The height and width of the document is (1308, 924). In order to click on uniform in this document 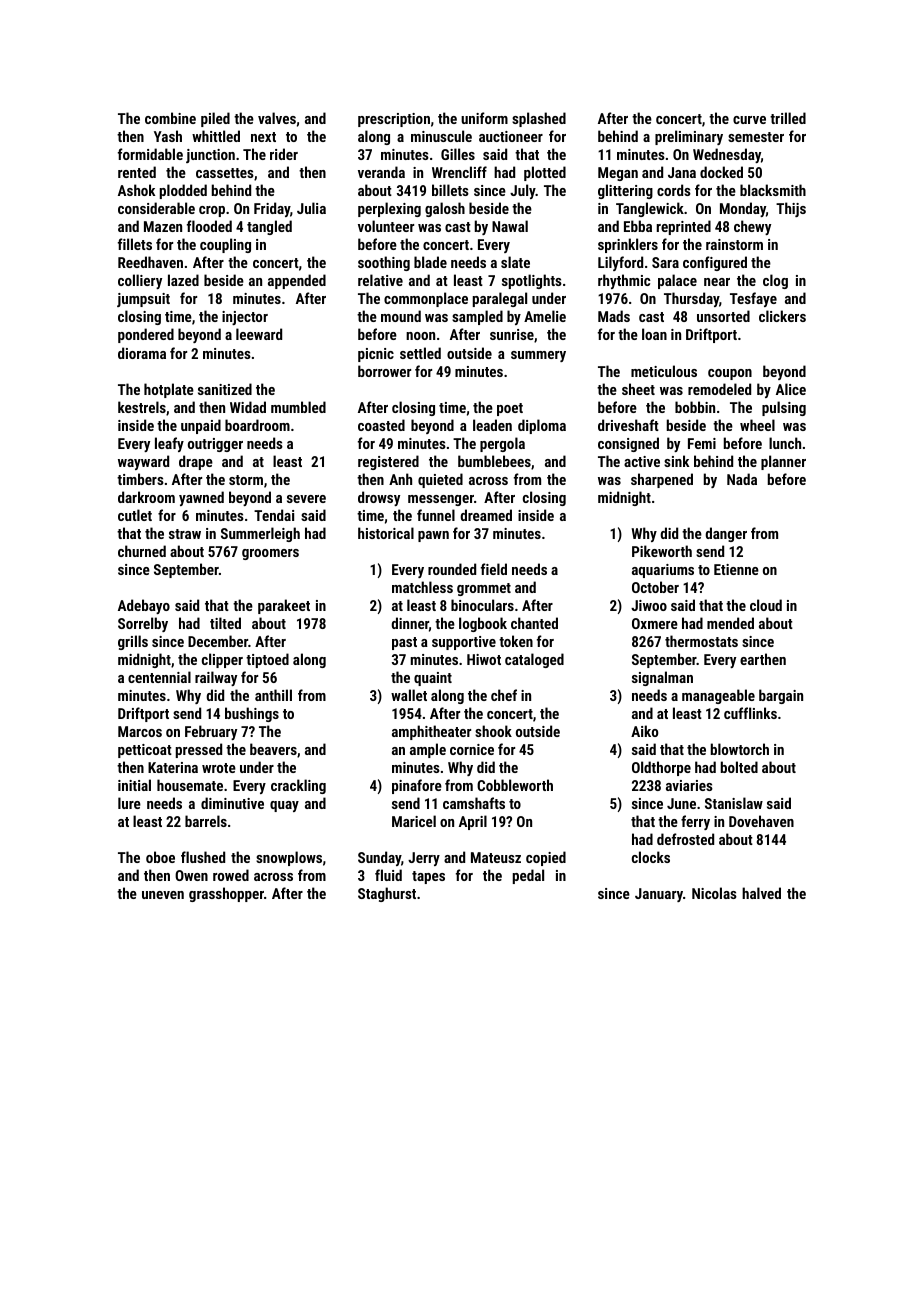, I will do `click(484, 118)`.
